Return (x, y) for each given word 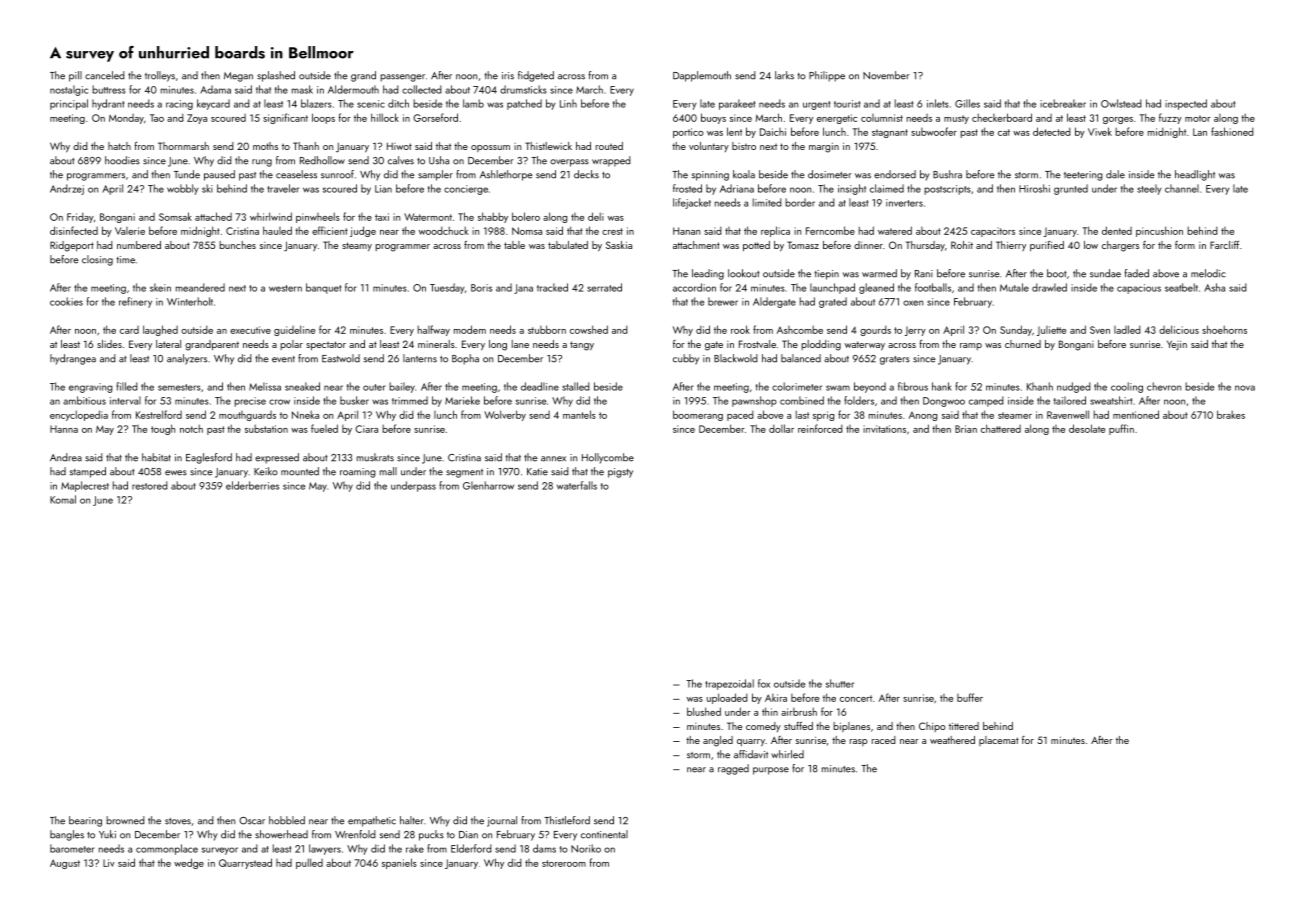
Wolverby (505, 415)
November (886, 75)
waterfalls (577, 485)
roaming (358, 473)
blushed (704, 711)
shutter (840, 683)
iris (508, 76)
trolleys (160, 76)
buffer (970, 697)
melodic (1208, 273)
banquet (323, 288)
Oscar (252, 821)
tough (163, 429)
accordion (694, 287)
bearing (85, 821)
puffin (1121, 429)
